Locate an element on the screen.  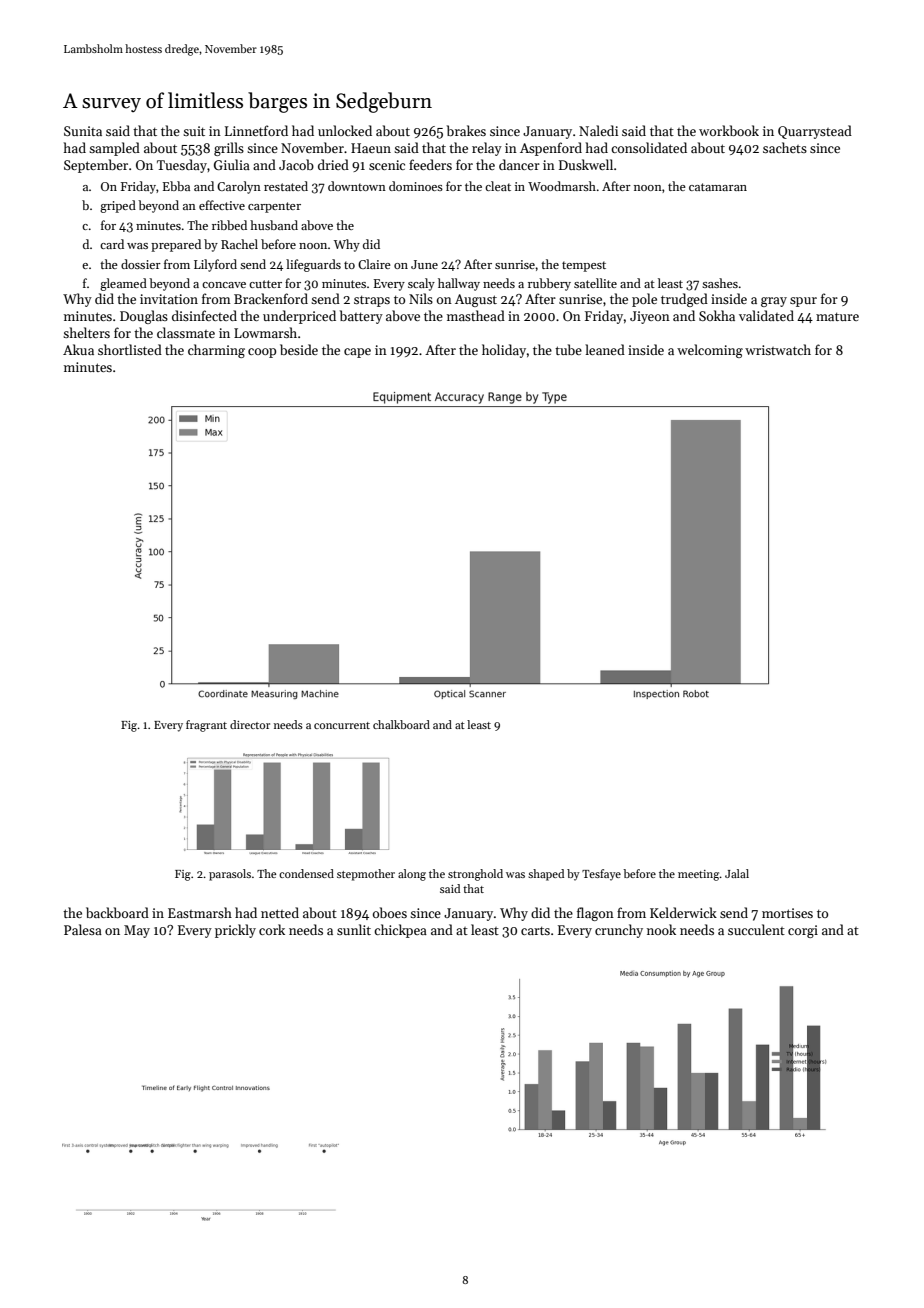
chalkboard is located at coordinates (401, 724).
